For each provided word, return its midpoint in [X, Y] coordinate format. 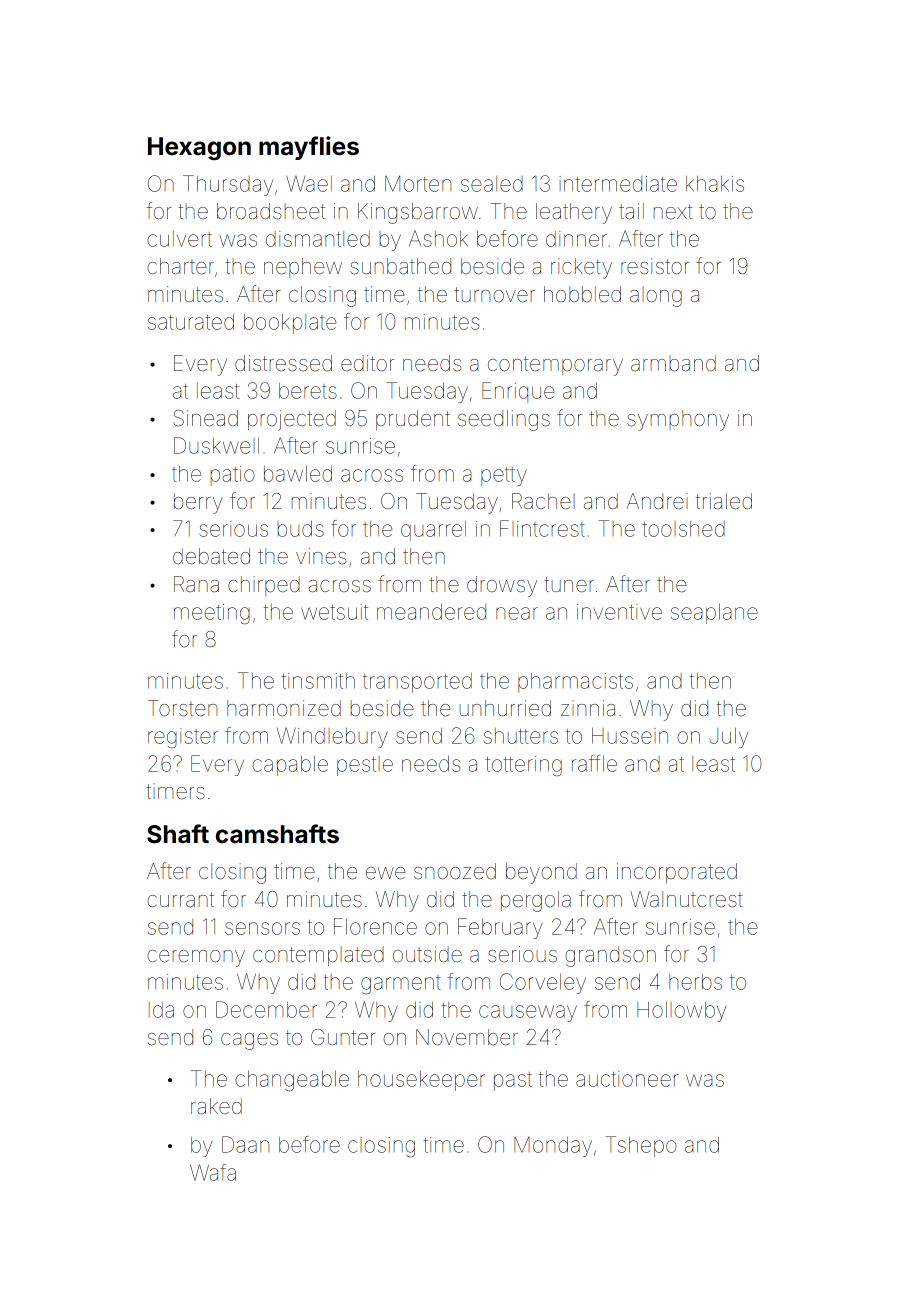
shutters [521, 736]
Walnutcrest [686, 899]
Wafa [213, 1172]
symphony [678, 420]
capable [290, 766]
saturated [191, 322]
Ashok [438, 239]
